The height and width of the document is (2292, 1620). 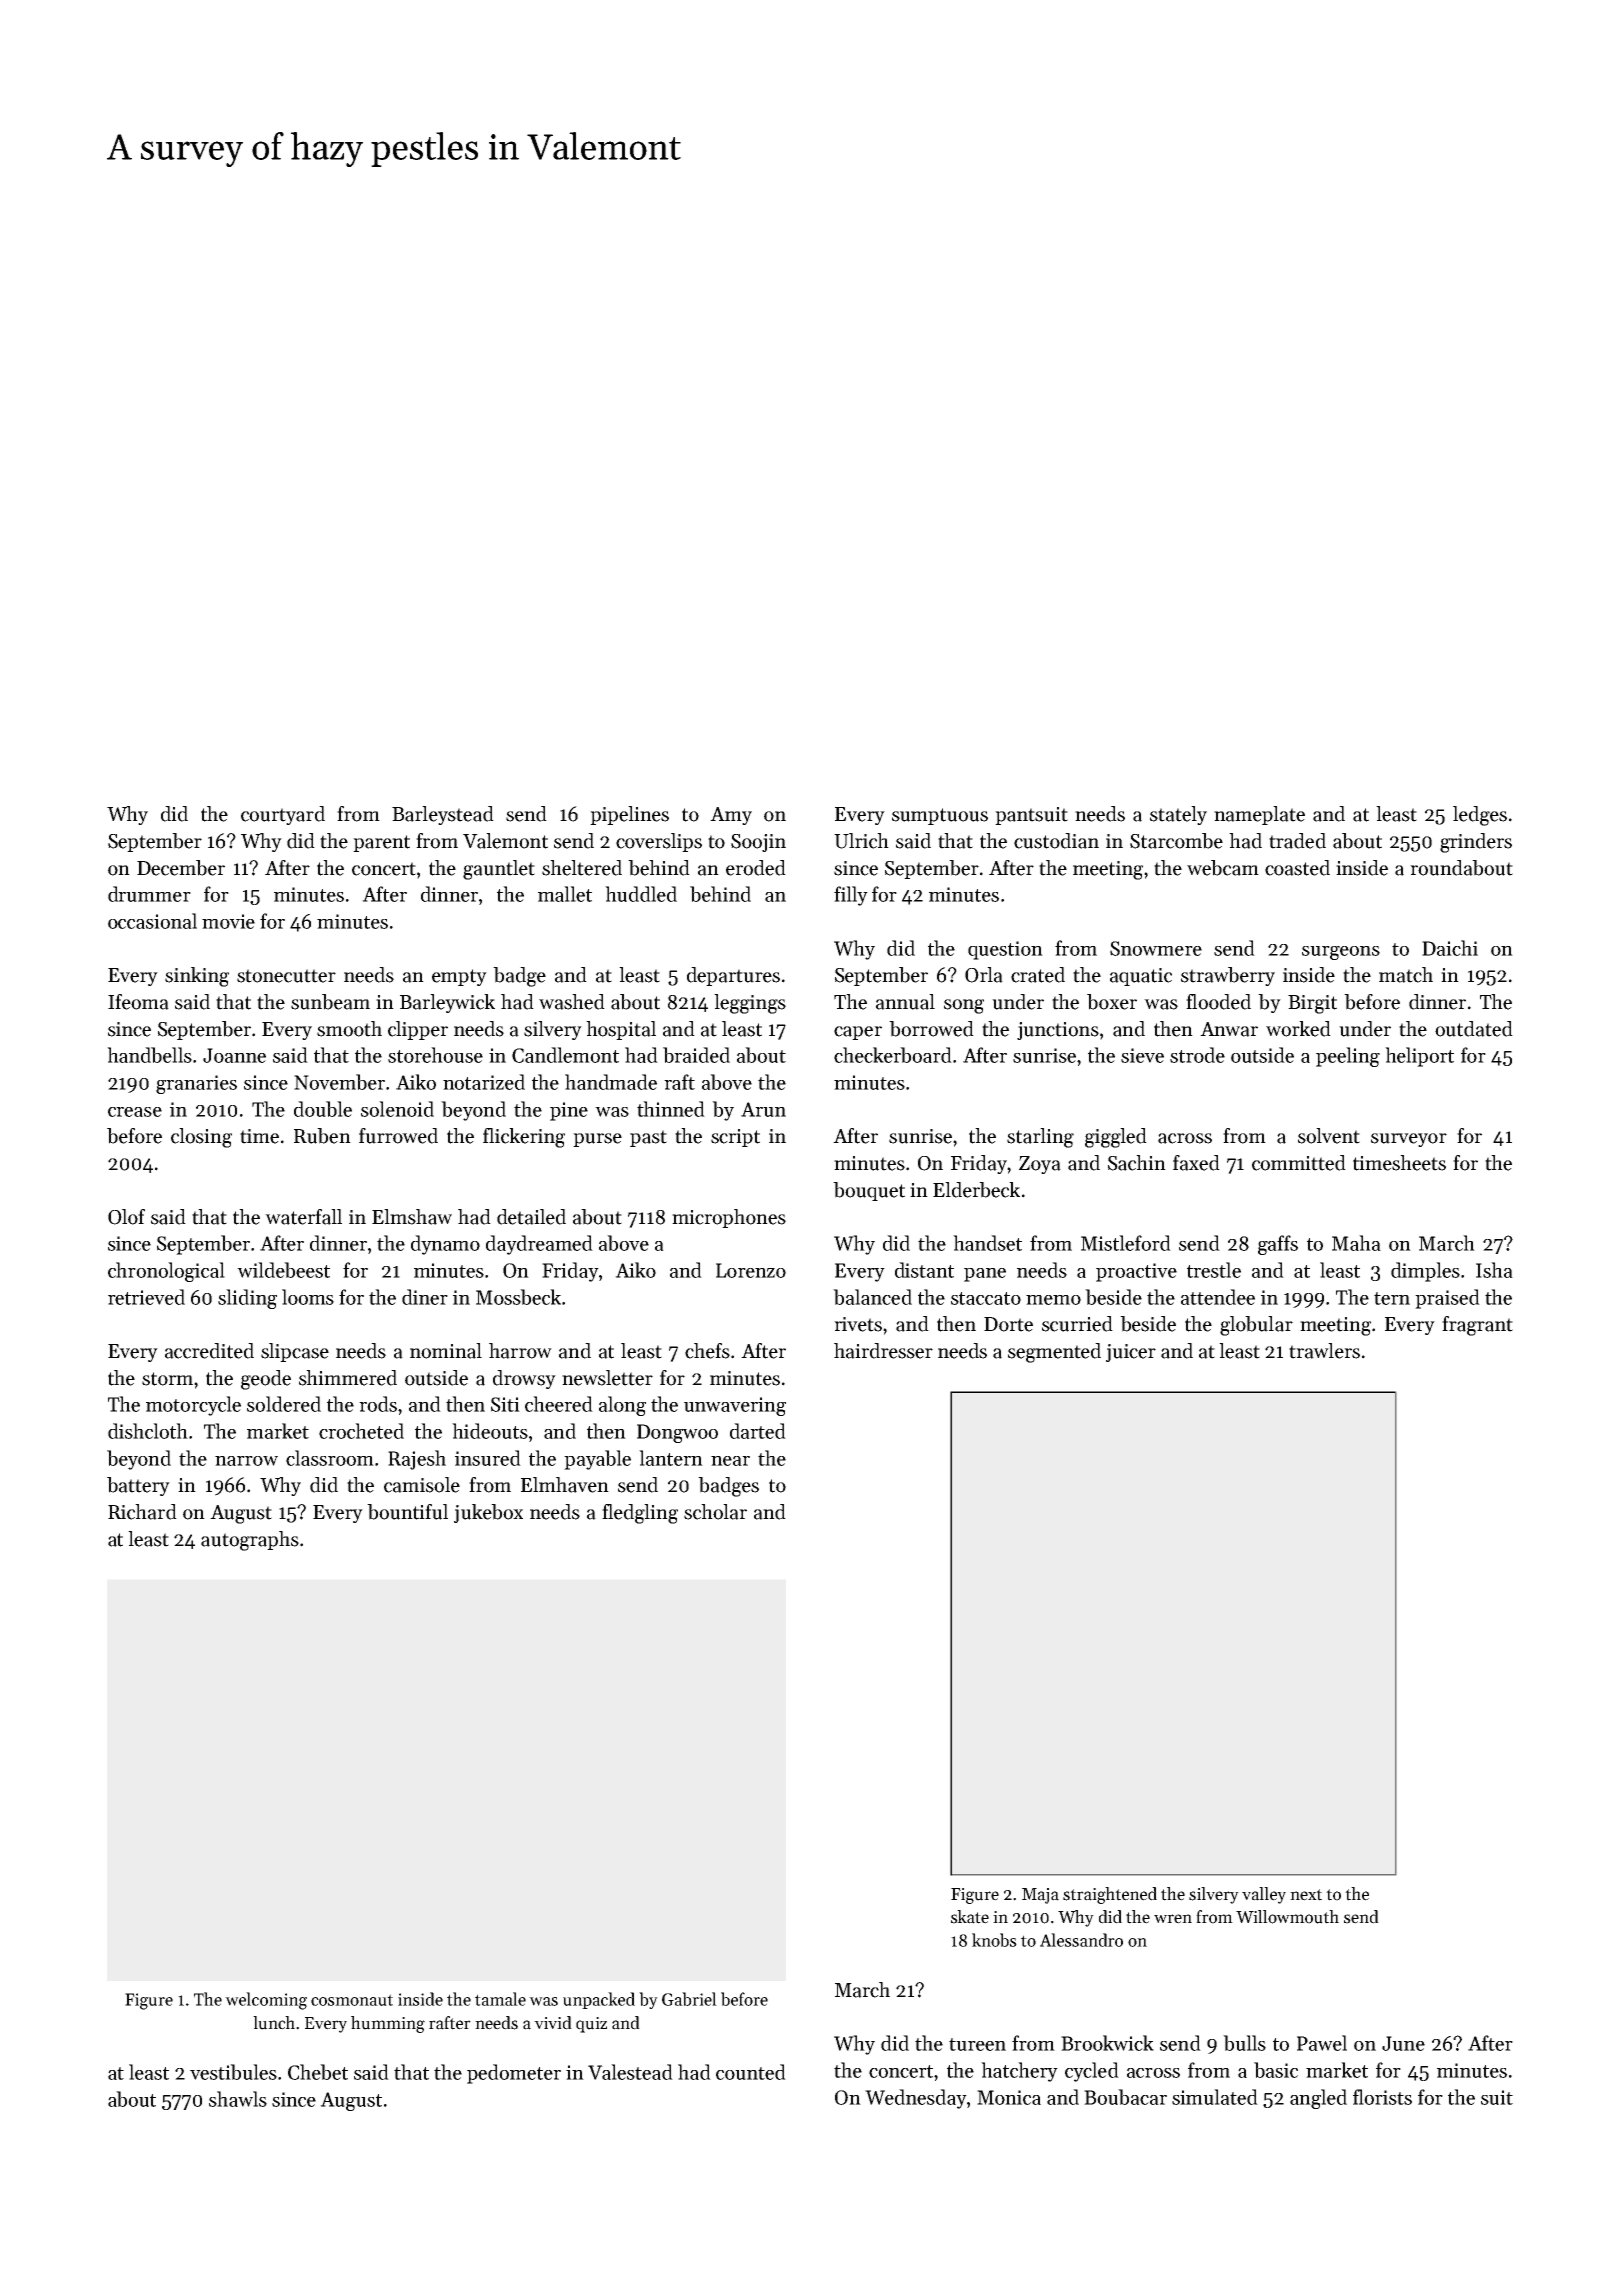 I want to click on simulated, so click(x=1215, y=2097).
